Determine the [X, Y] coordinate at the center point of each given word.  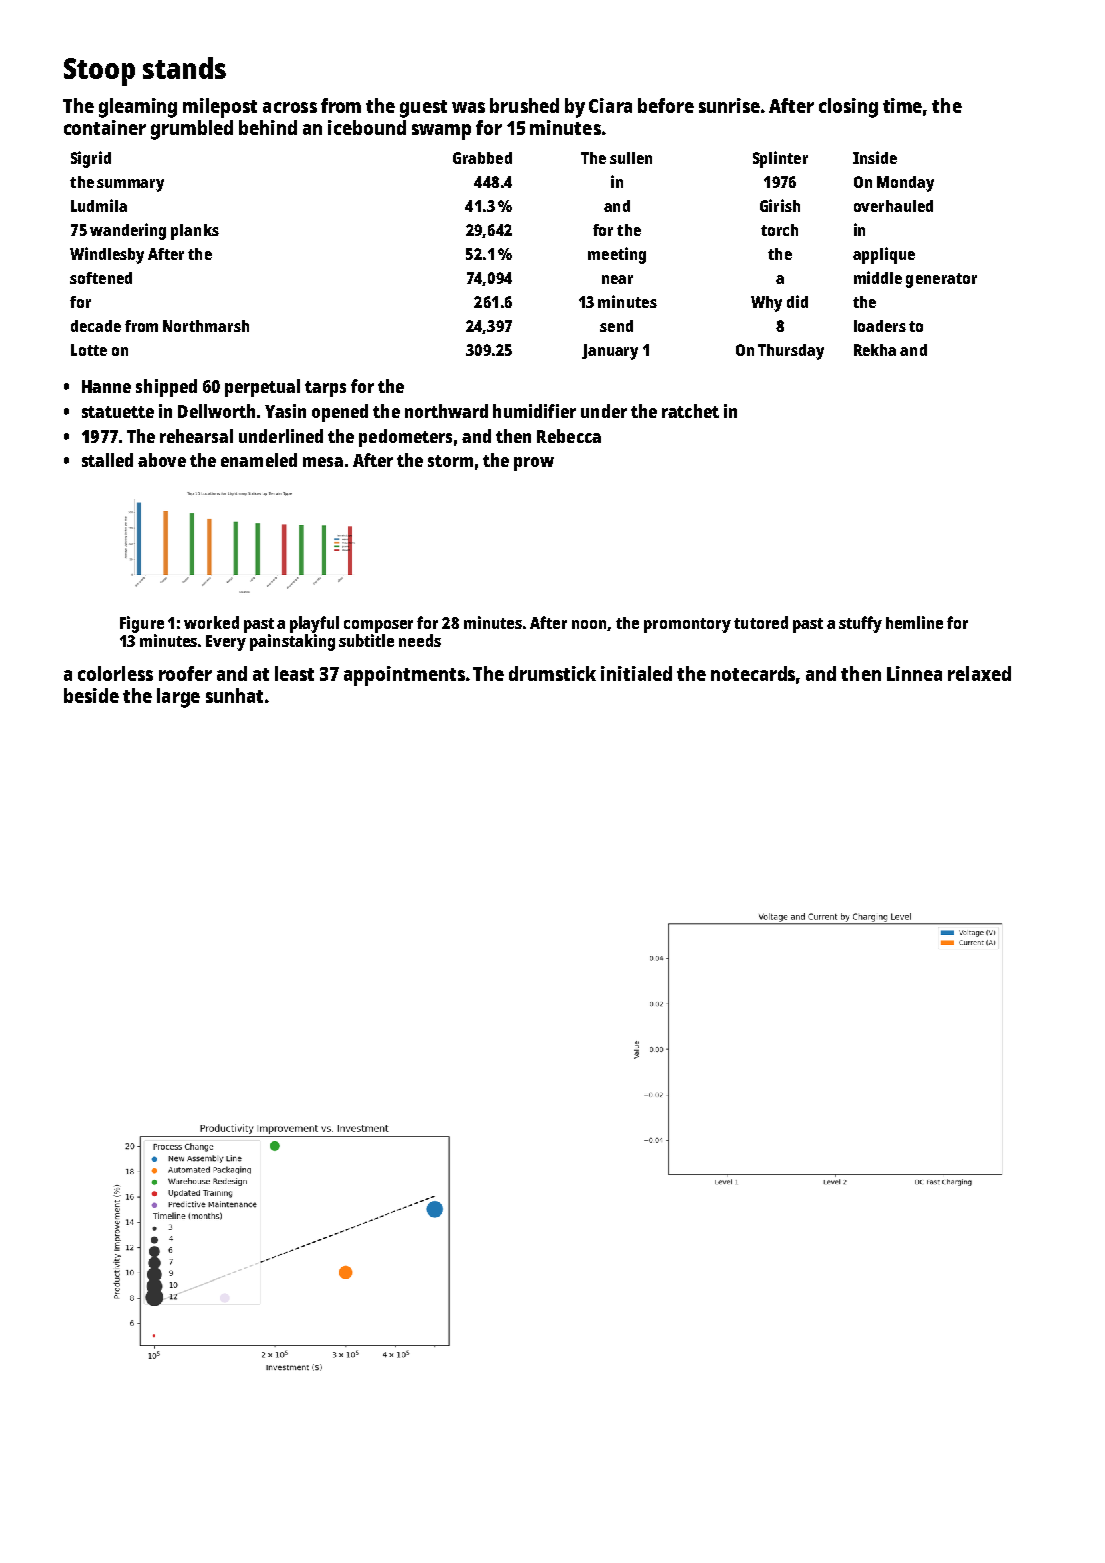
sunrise [729, 105]
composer [378, 626]
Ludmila [99, 205]
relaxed [979, 673]
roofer [185, 673]
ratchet [690, 411]
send [616, 326]
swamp [441, 132]
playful [314, 624]
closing [848, 108]
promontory [687, 625]
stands [184, 68]
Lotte [89, 350]
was [468, 107]
